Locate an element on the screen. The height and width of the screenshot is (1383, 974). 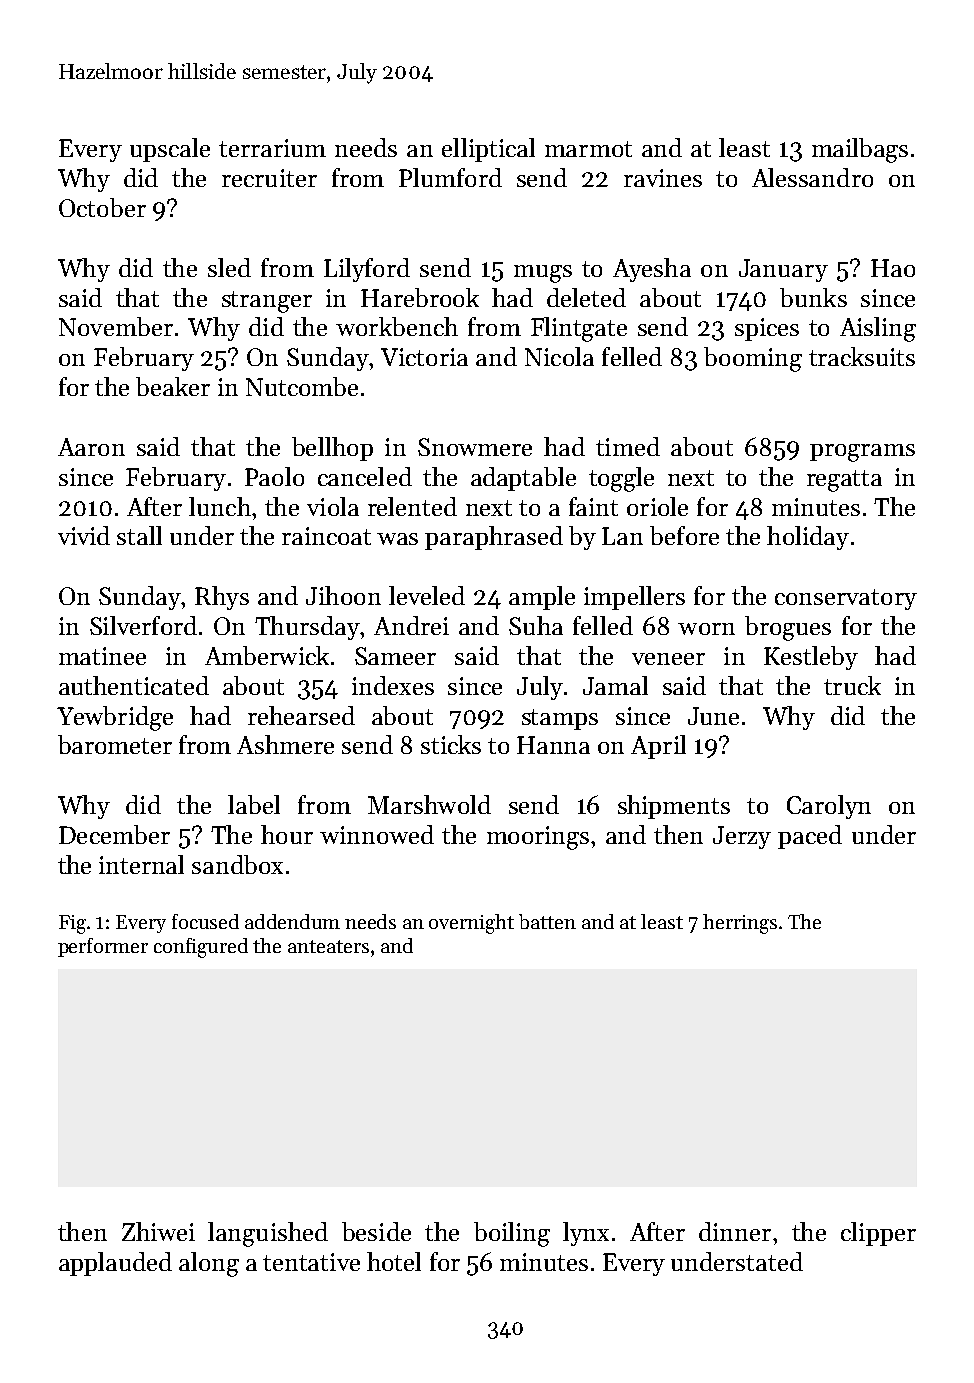
mailbags is located at coordinates (860, 150).
